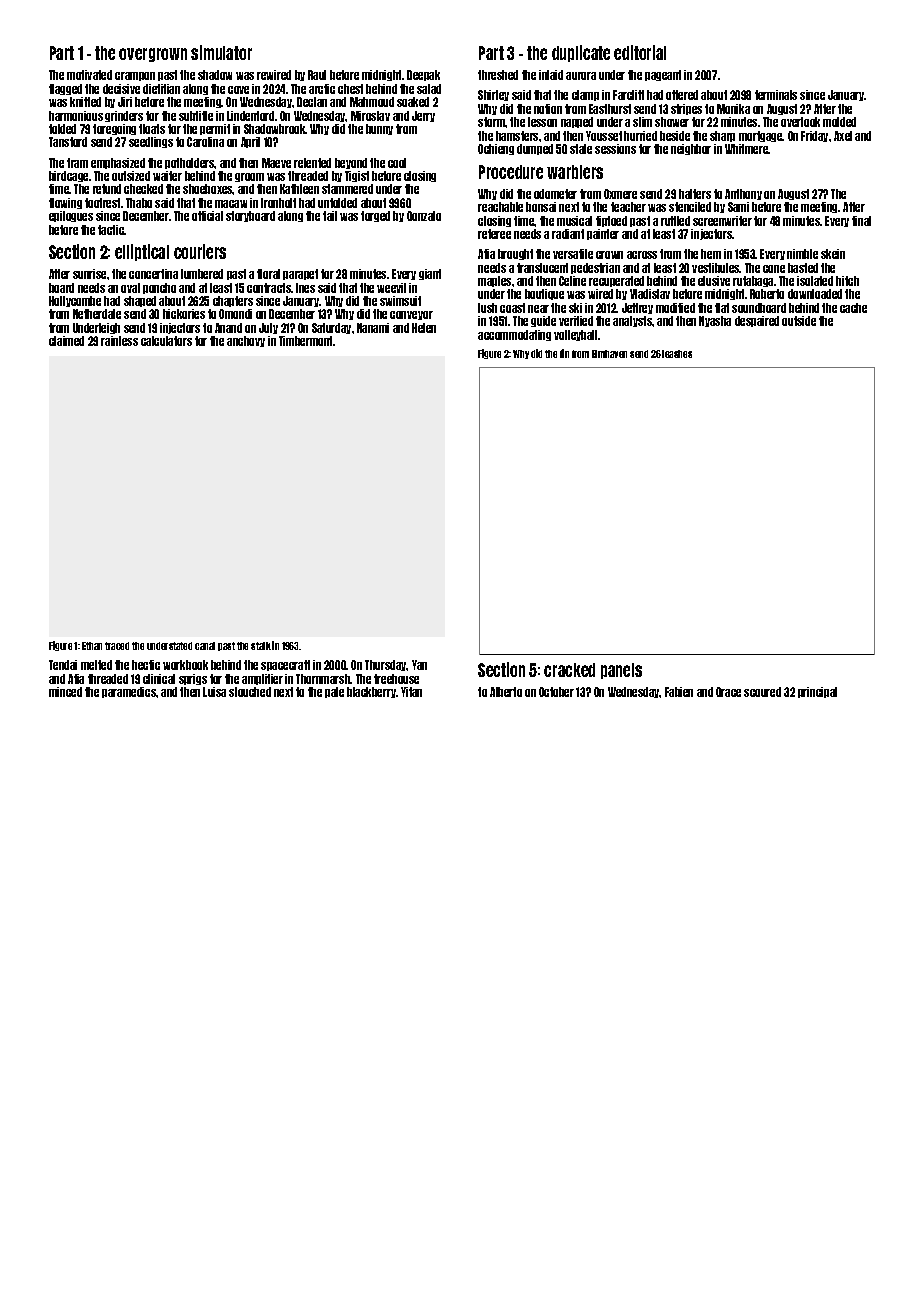 This screenshot has height=1308, width=924. What do you see at coordinates (621, 671) in the screenshot?
I see `panels` at bounding box center [621, 671].
